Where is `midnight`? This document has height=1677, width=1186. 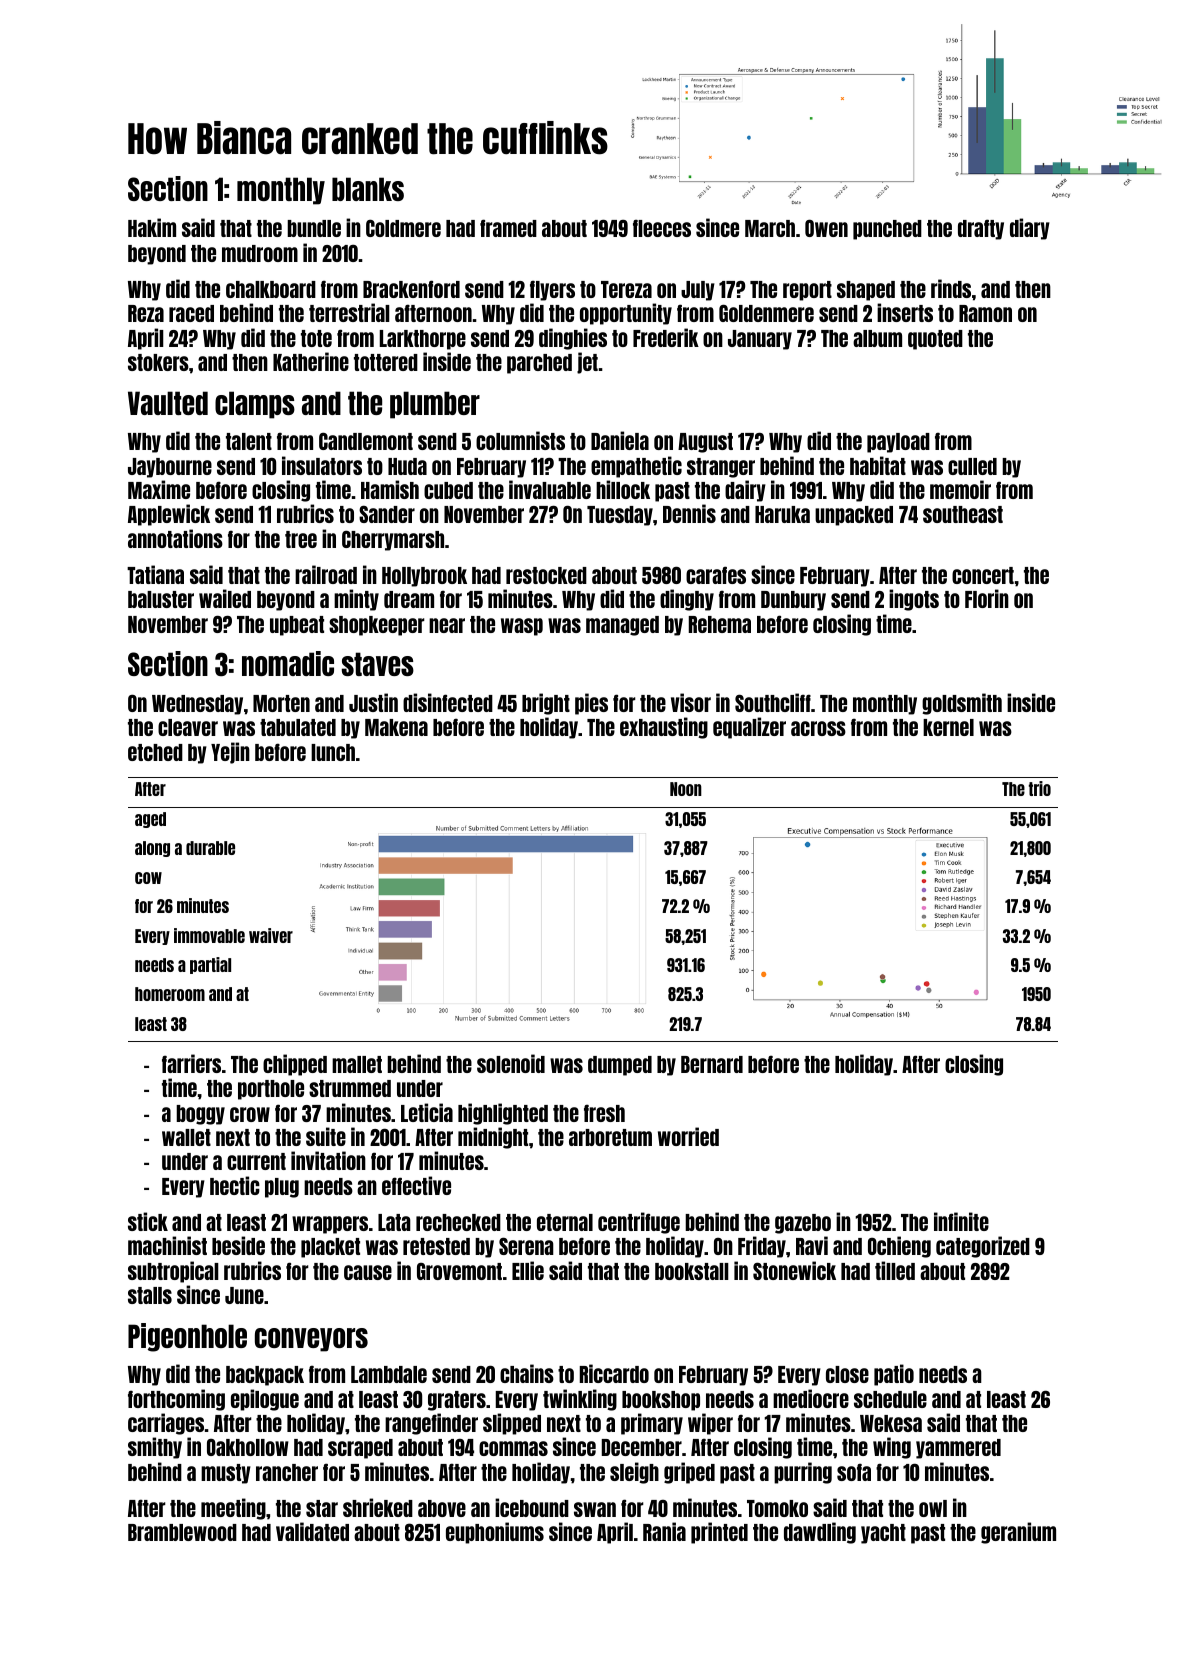
midnight is located at coordinates (493, 1138).
